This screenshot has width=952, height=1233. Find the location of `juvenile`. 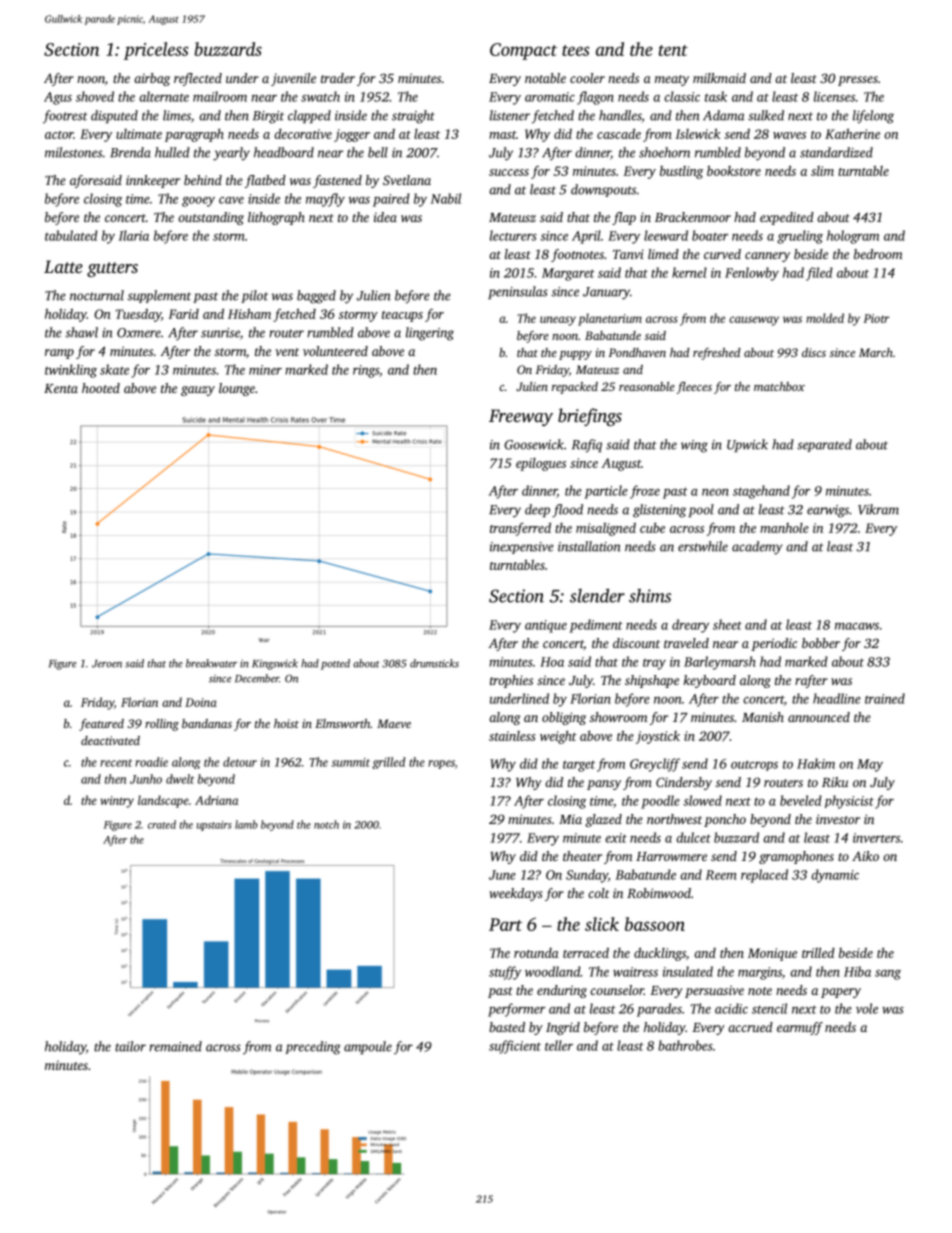

juvenile is located at coordinates (293, 79).
